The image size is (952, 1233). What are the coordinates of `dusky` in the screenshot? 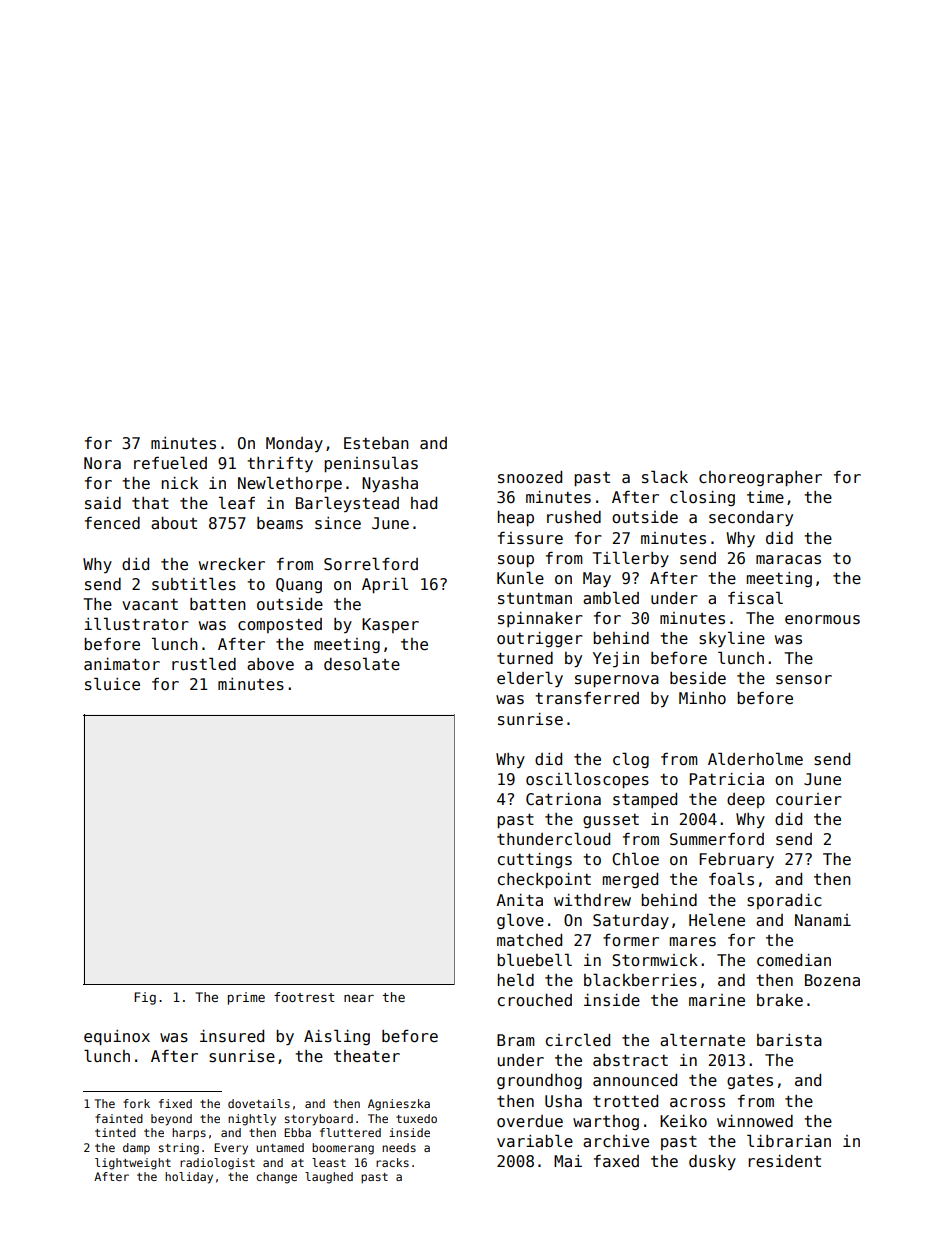 It's located at (712, 1162).
